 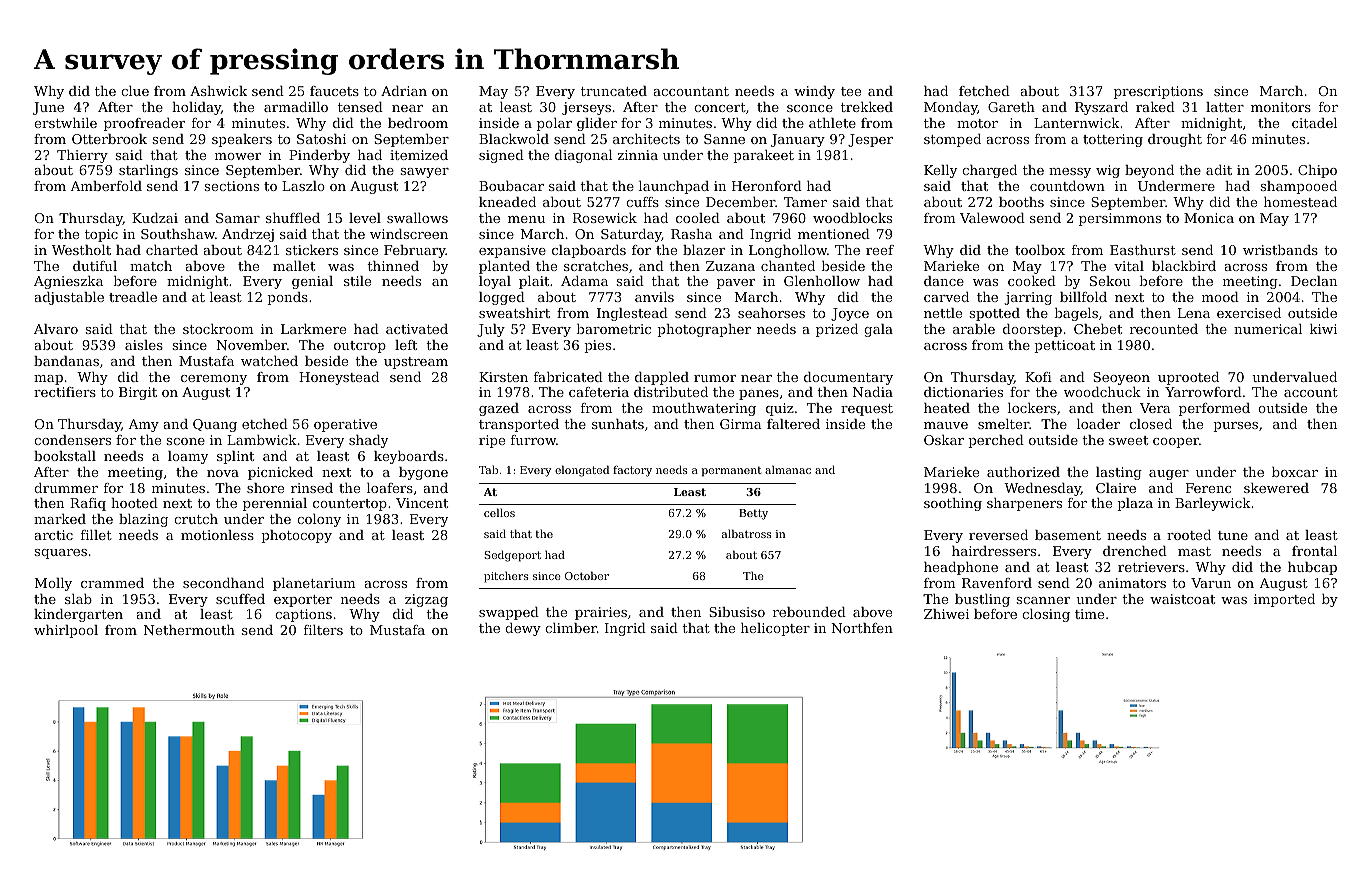 I want to click on scratches, so click(x=596, y=266).
